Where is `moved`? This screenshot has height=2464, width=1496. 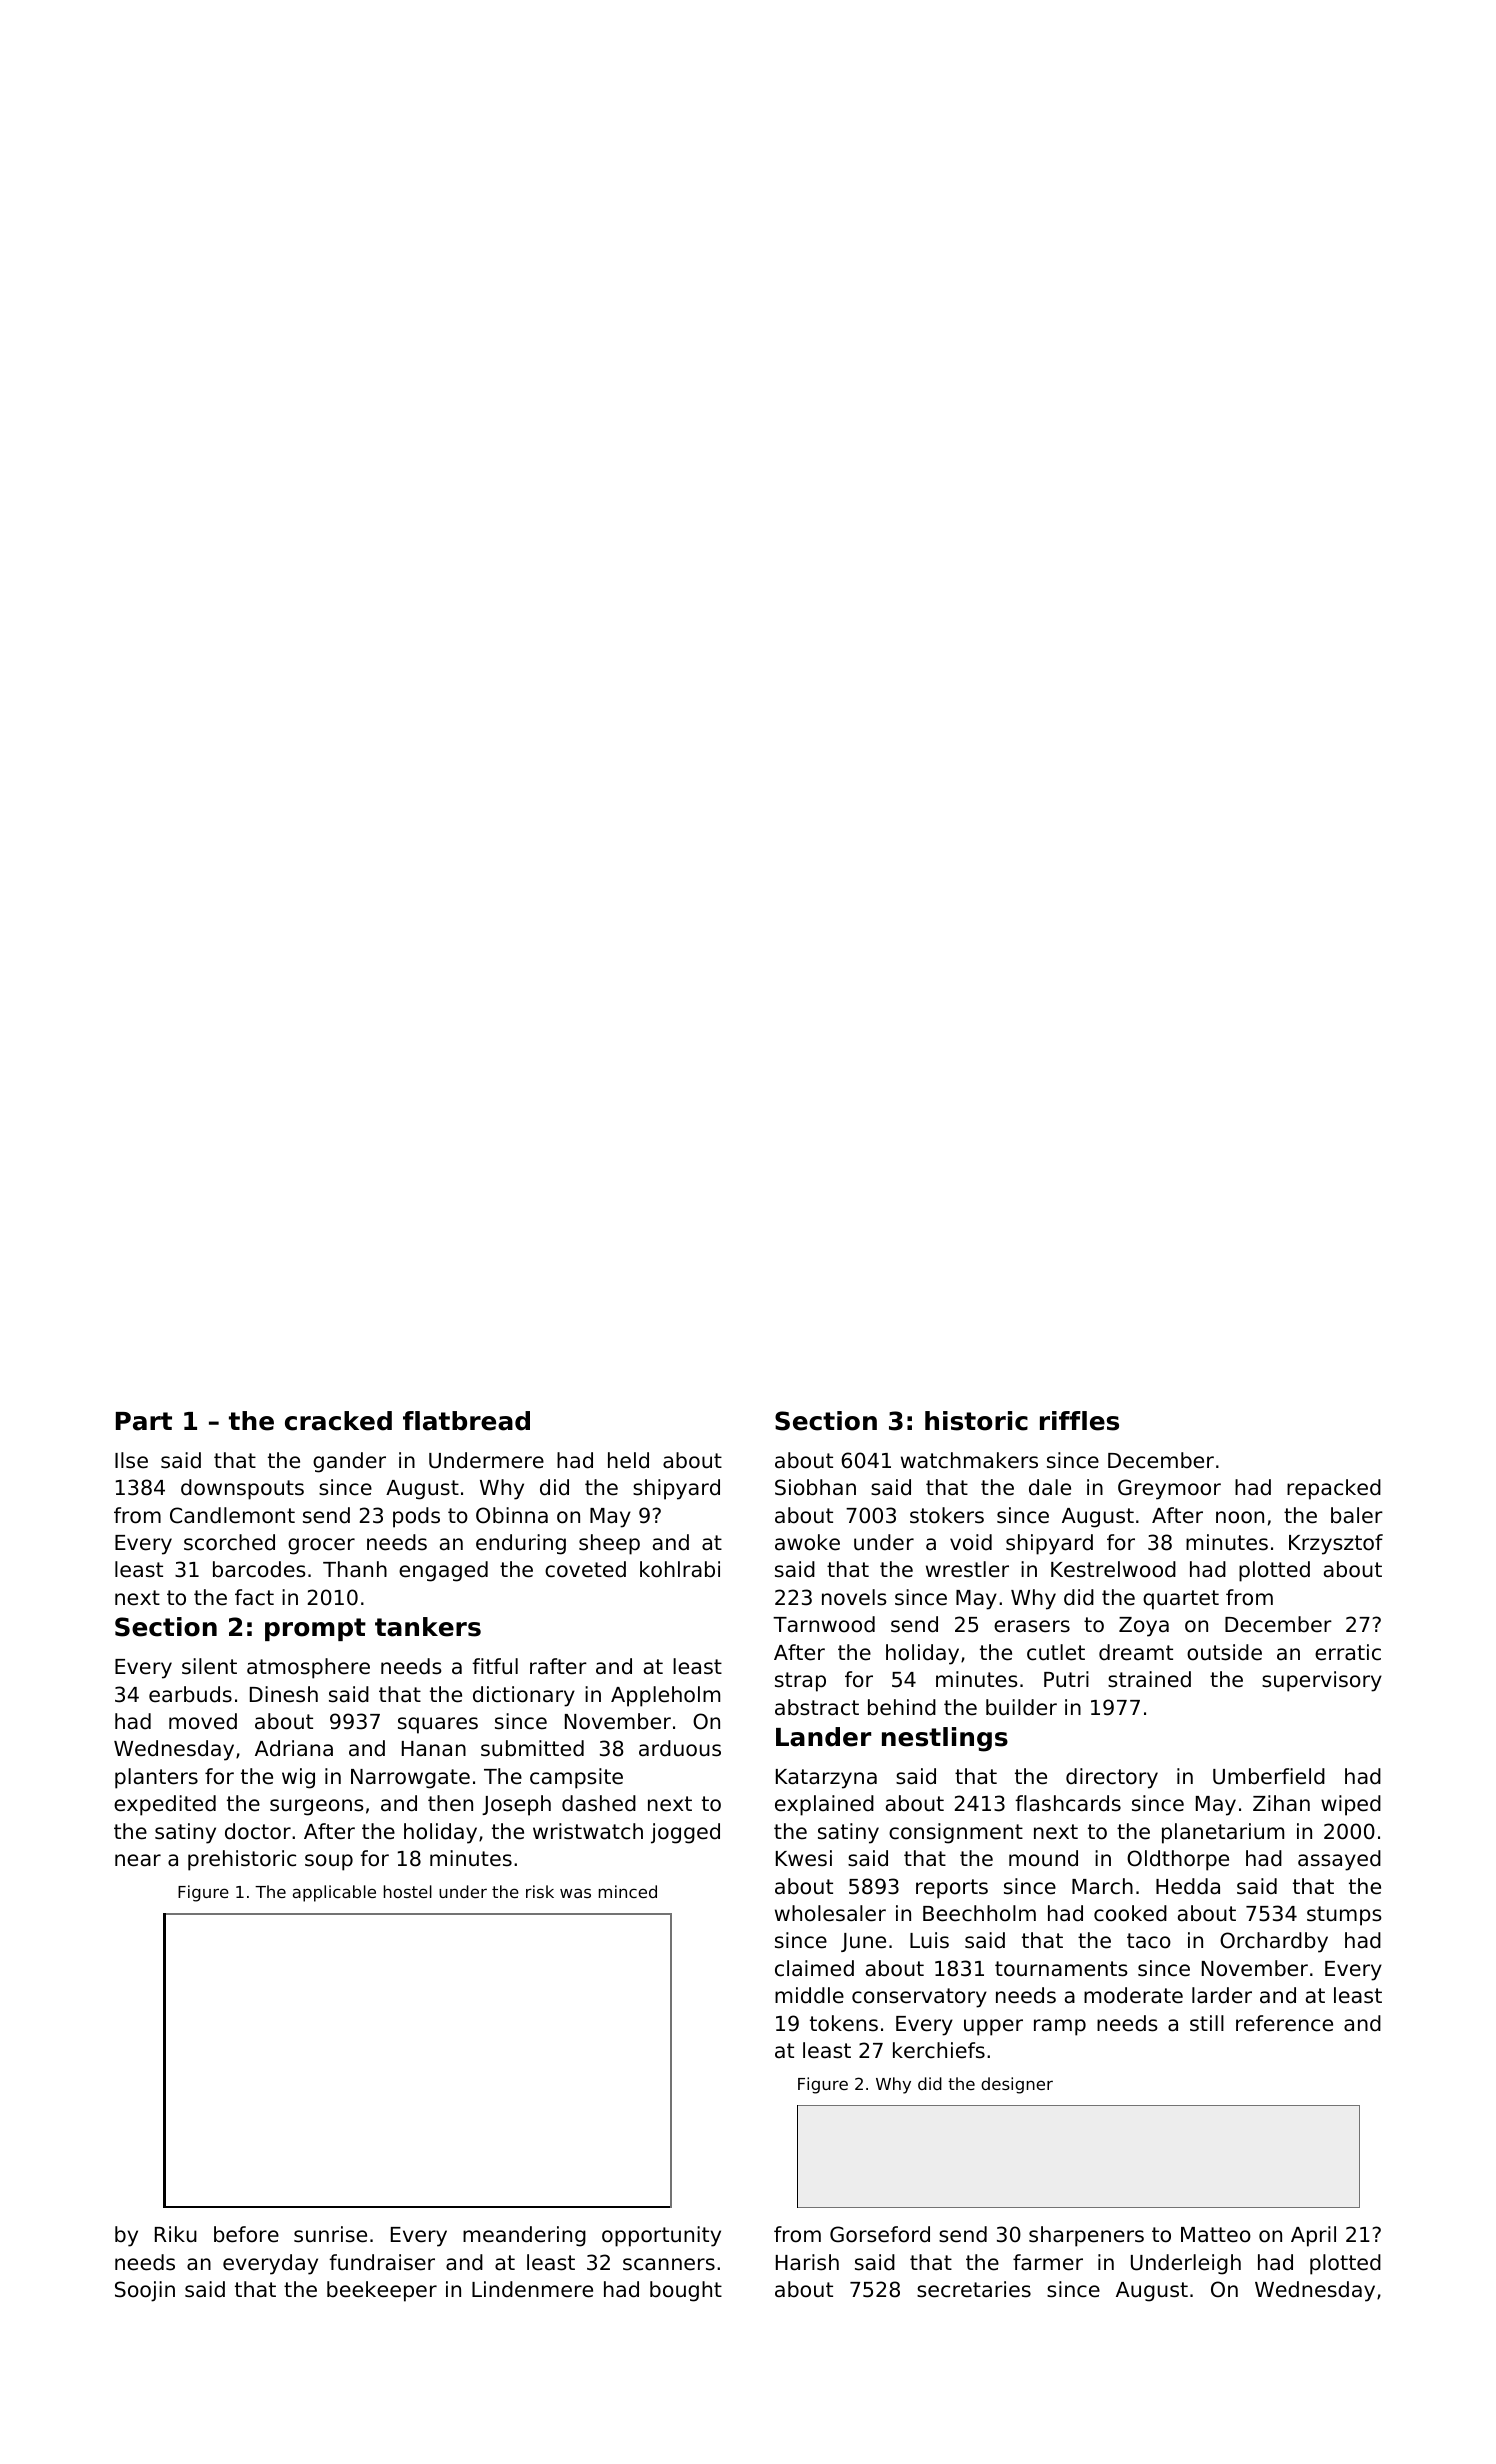 moved is located at coordinates (203, 1721).
